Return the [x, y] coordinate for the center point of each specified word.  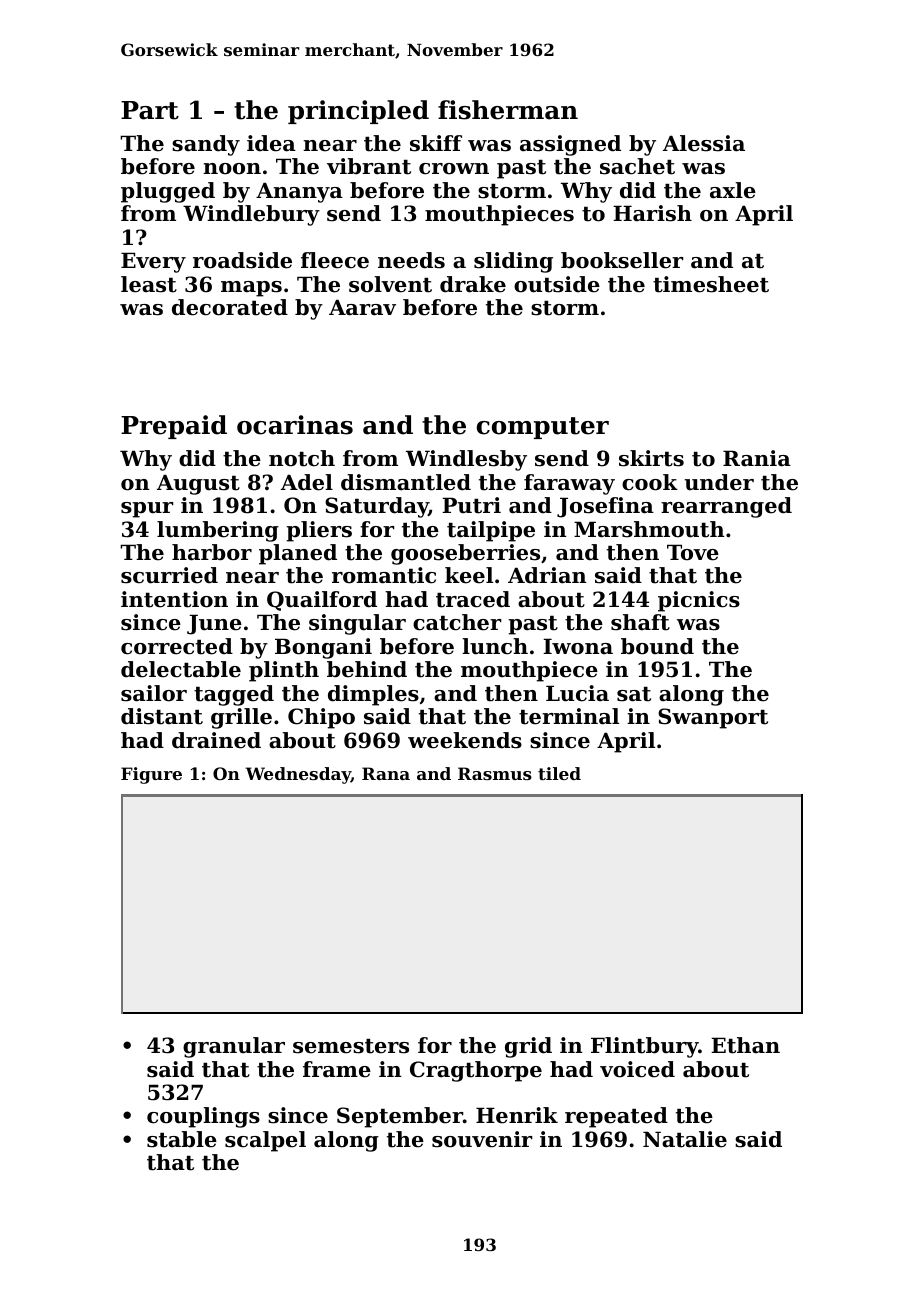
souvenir [482, 1139]
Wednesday [298, 775]
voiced [637, 1069]
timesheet [711, 284]
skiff [436, 143]
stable [182, 1139]
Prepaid [174, 427]
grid [528, 1047]
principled [358, 112]
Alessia [704, 143]
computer [543, 428]
